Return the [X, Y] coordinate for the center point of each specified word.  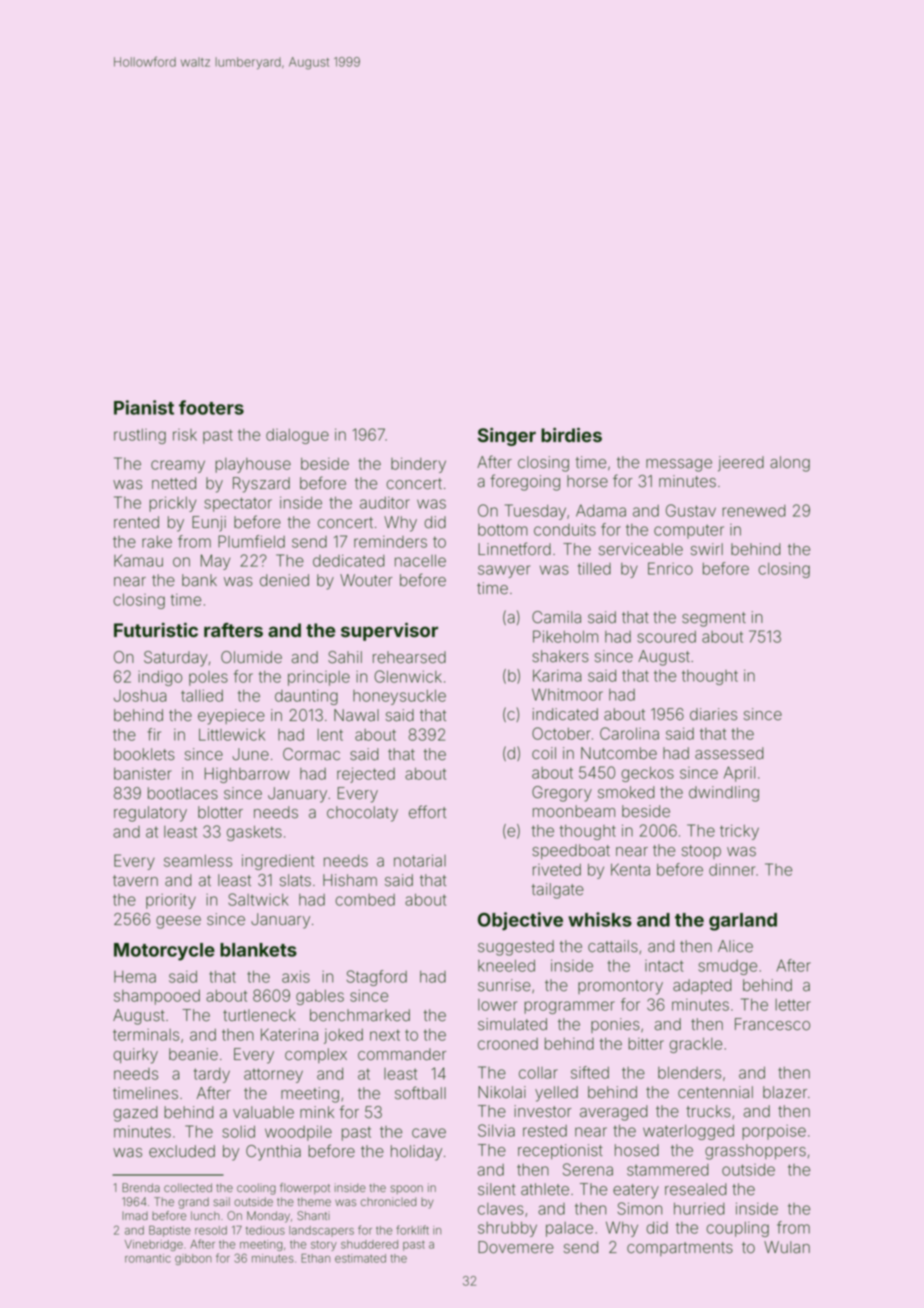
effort [427, 812]
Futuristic [156, 629]
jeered [741, 464]
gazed [135, 1114]
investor [543, 1111]
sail [221, 1201]
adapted [702, 986]
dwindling [724, 794]
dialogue [297, 436]
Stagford [376, 978]
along [790, 464]
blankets [258, 950]
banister [143, 773]
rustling [140, 436]
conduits [565, 529]
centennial [715, 1092]
